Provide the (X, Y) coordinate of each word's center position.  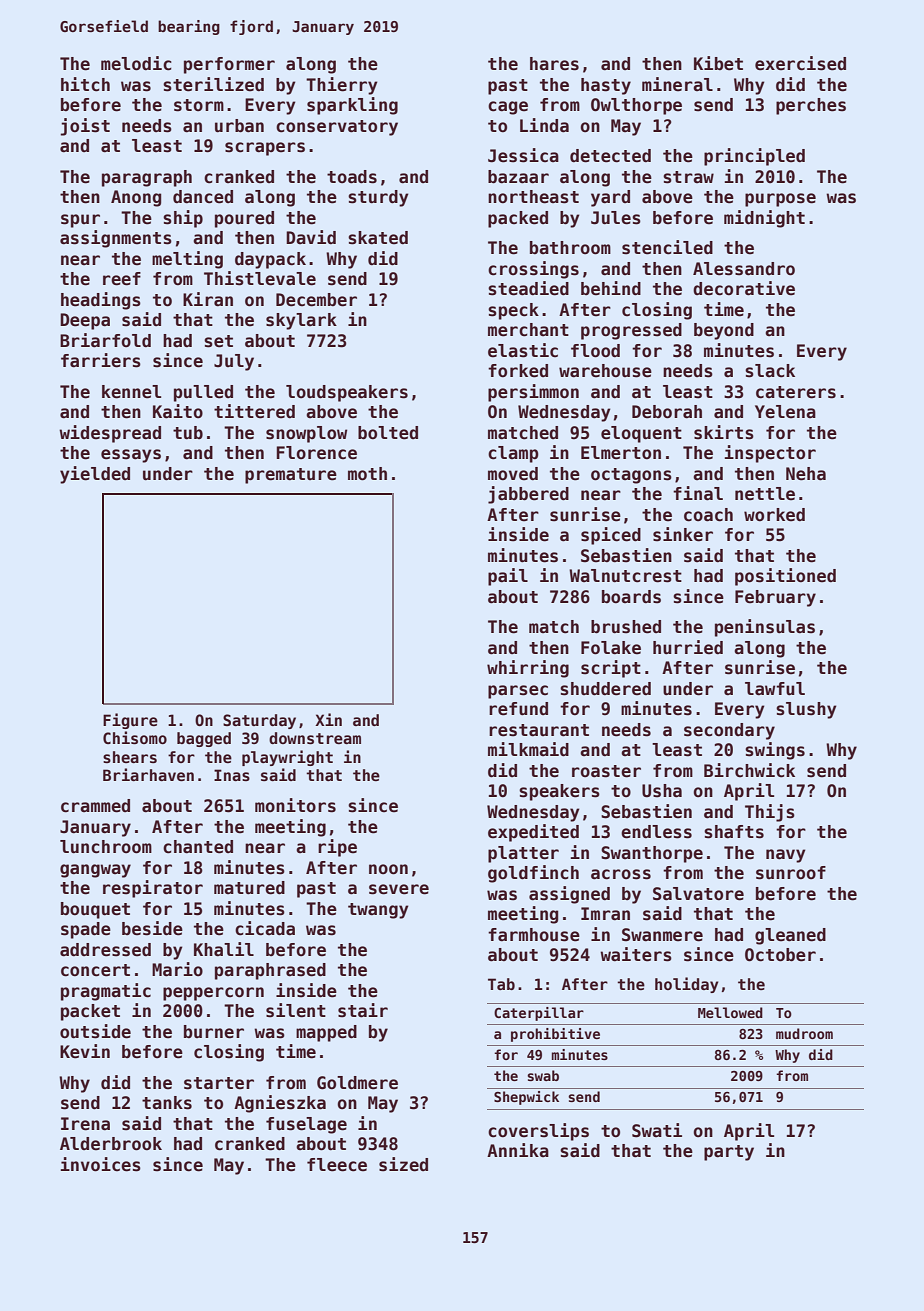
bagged (204, 739)
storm (199, 105)
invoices (100, 1164)
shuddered (605, 689)
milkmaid (528, 749)
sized (403, 1164)
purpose (780, 200)
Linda (544, 125)
